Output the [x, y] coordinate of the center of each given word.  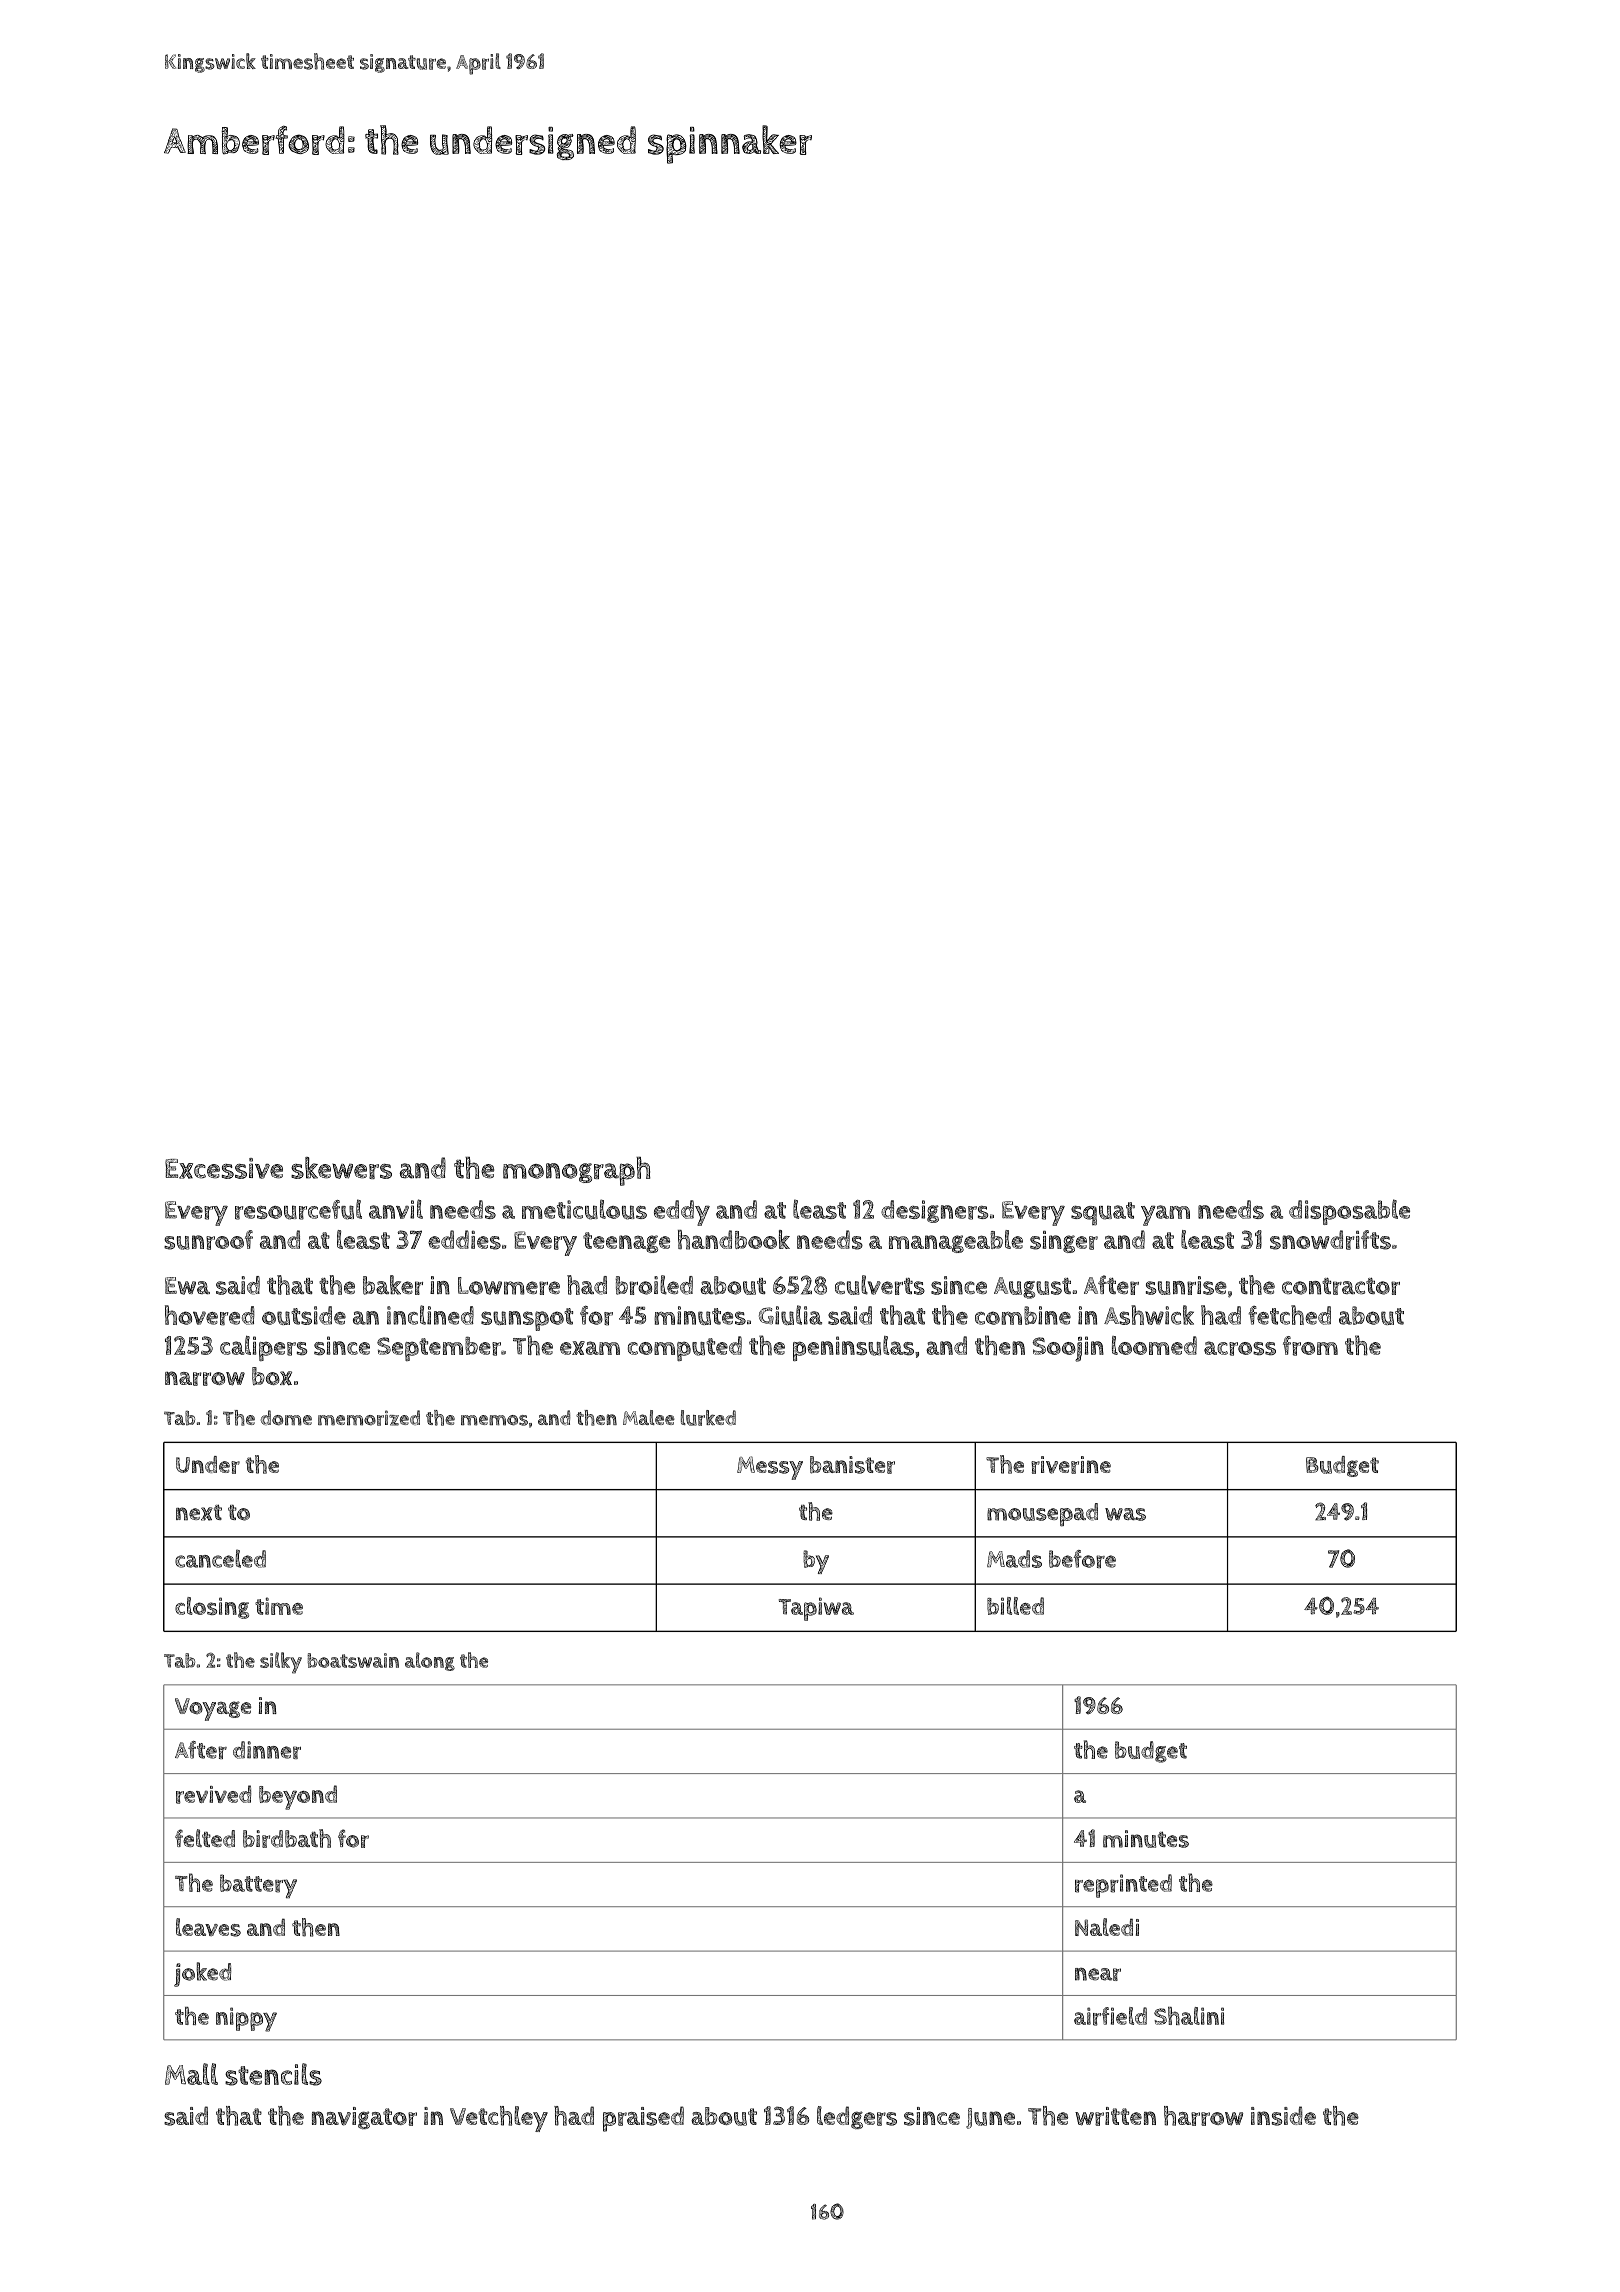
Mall [191, 2074]
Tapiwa [816, 1609]
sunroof [208, 1240]
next [199, 1512]
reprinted [1123, 1886]
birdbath [287, 1838]
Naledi [1107, 1927]
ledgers [857, 2117]
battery [258, 1886]
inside [1283, 2116]
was [1125, 1514]
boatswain [353, 1660]
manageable [956, 1241]
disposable [1349, 1212]
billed [1015, 1606]
